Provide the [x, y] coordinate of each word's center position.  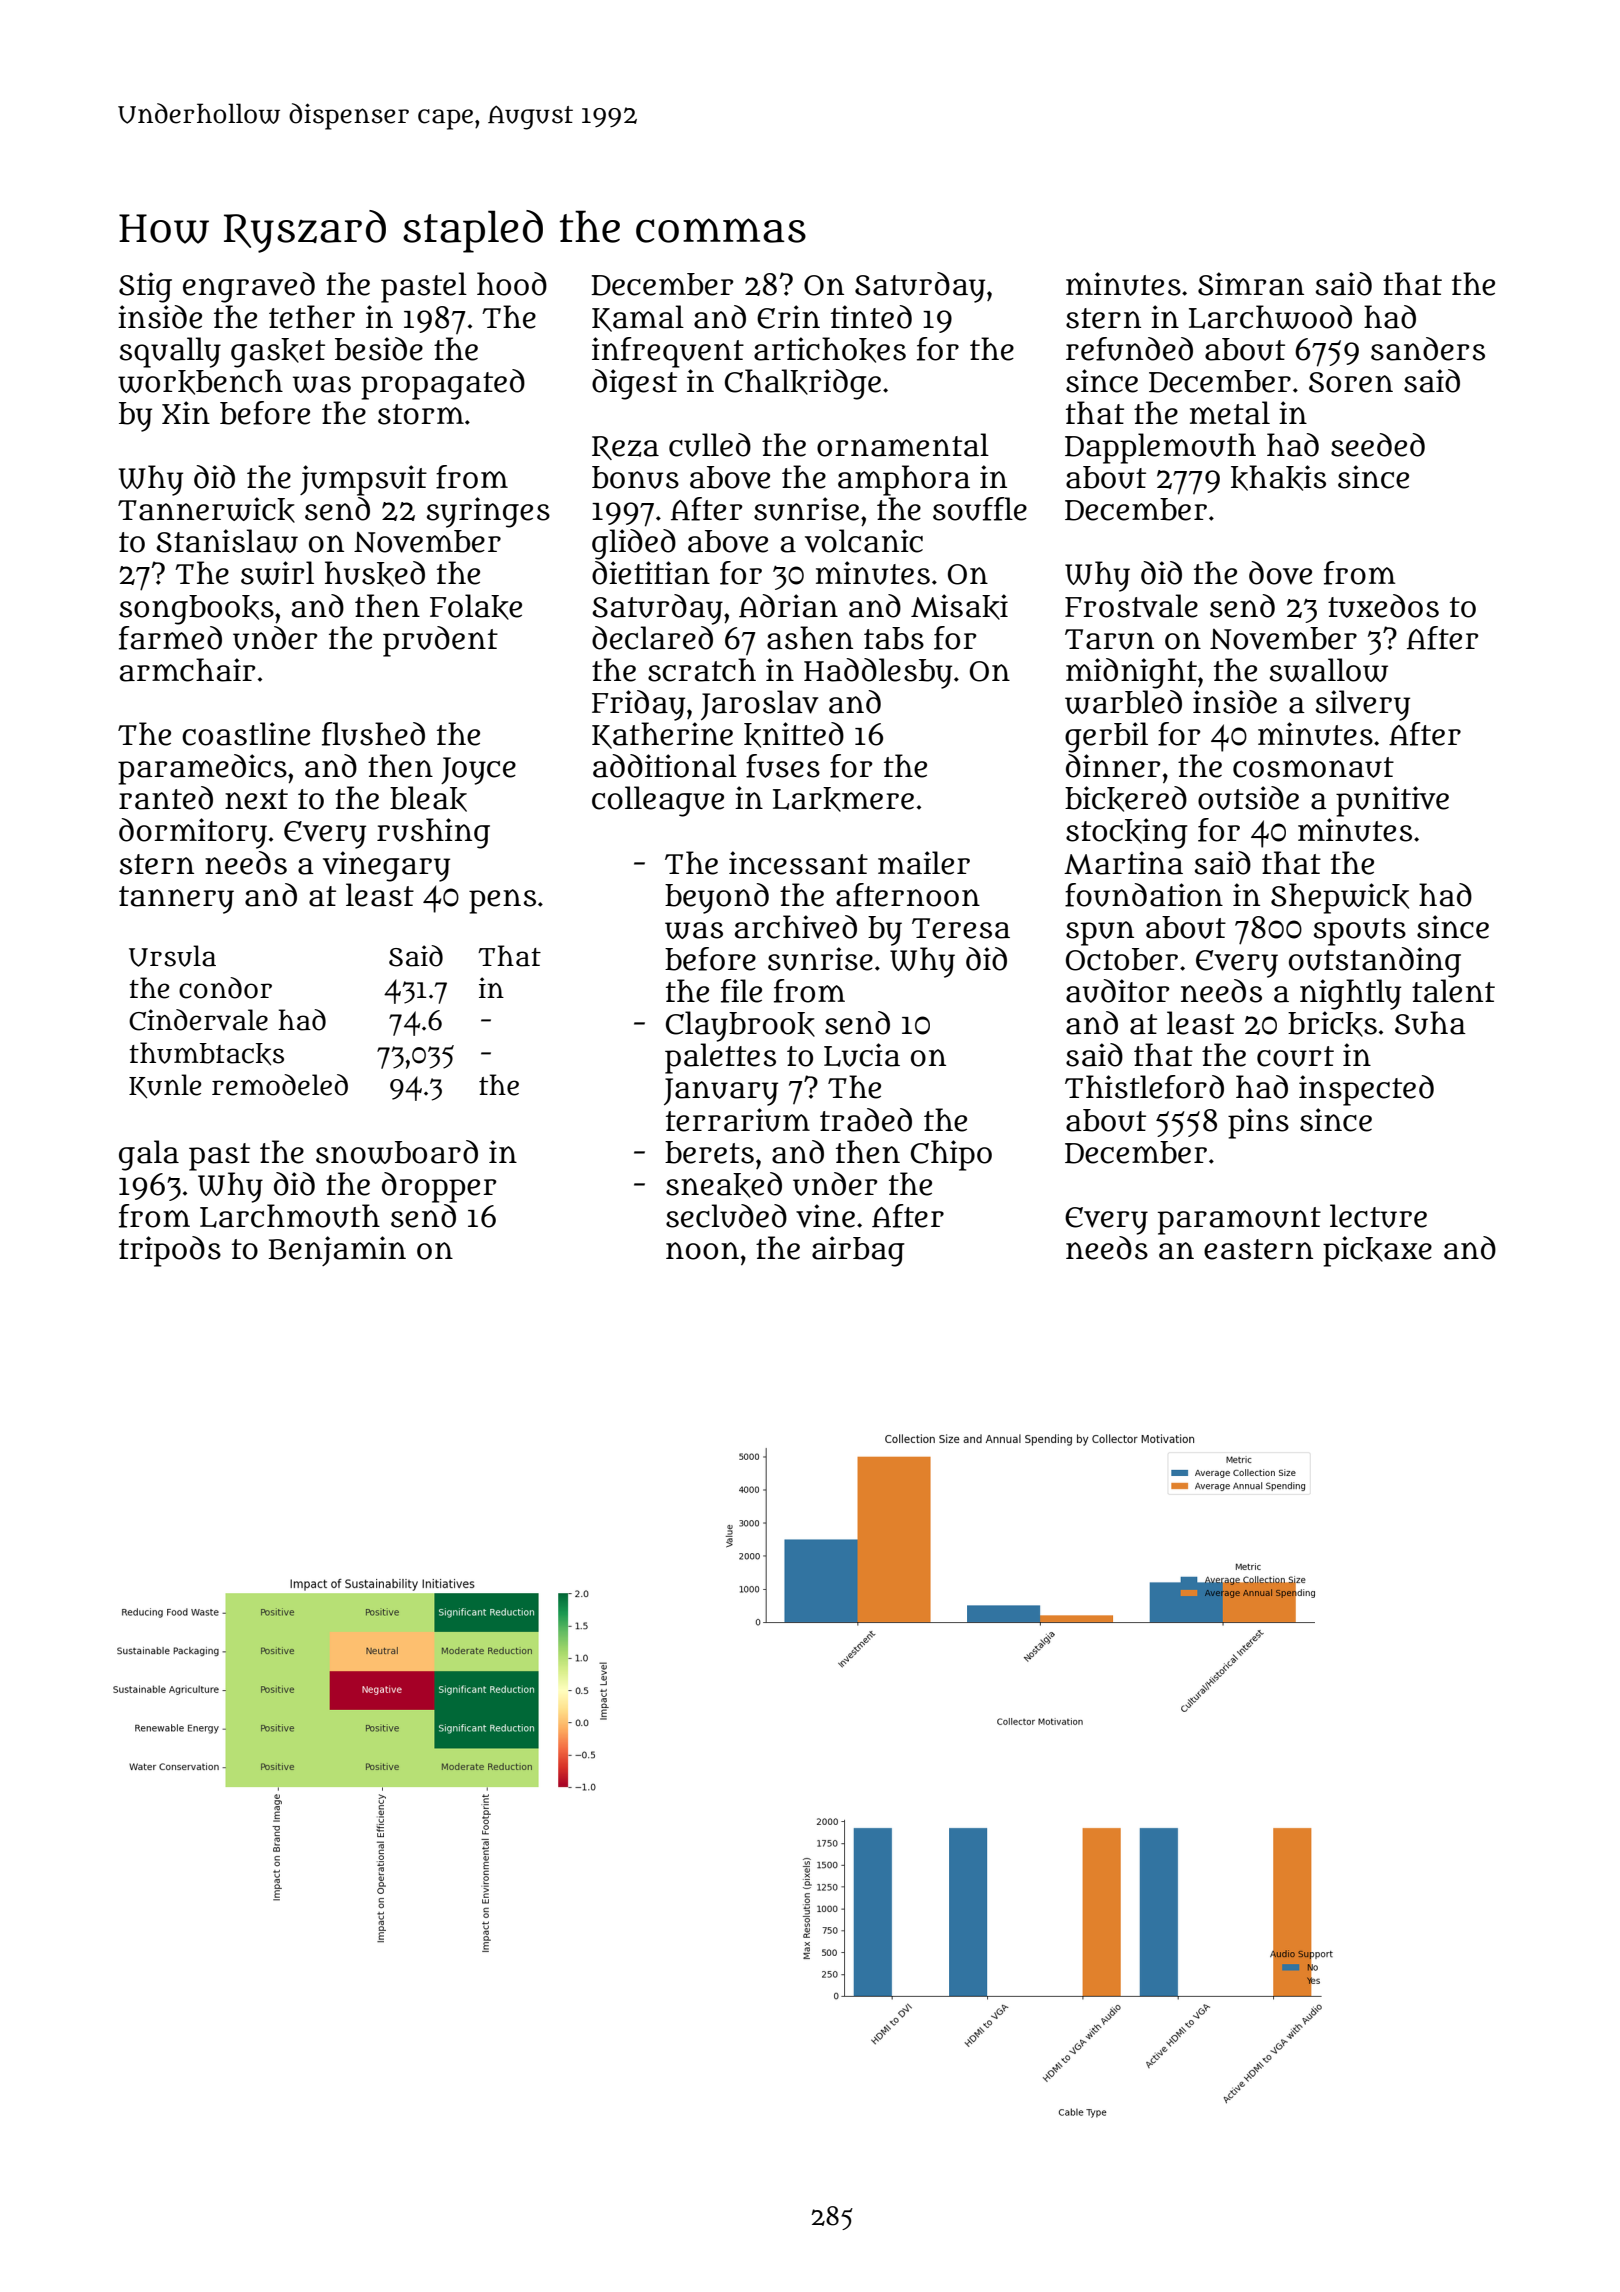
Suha [1430, 1023]
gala [149, 1155]
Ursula [172, 956]
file [741, 991]
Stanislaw [227, 541]
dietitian [651, 573]
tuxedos [1383, 606]
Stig [145, 287]
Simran [1251, 284]
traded [866, 1120]
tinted [871, 317]
